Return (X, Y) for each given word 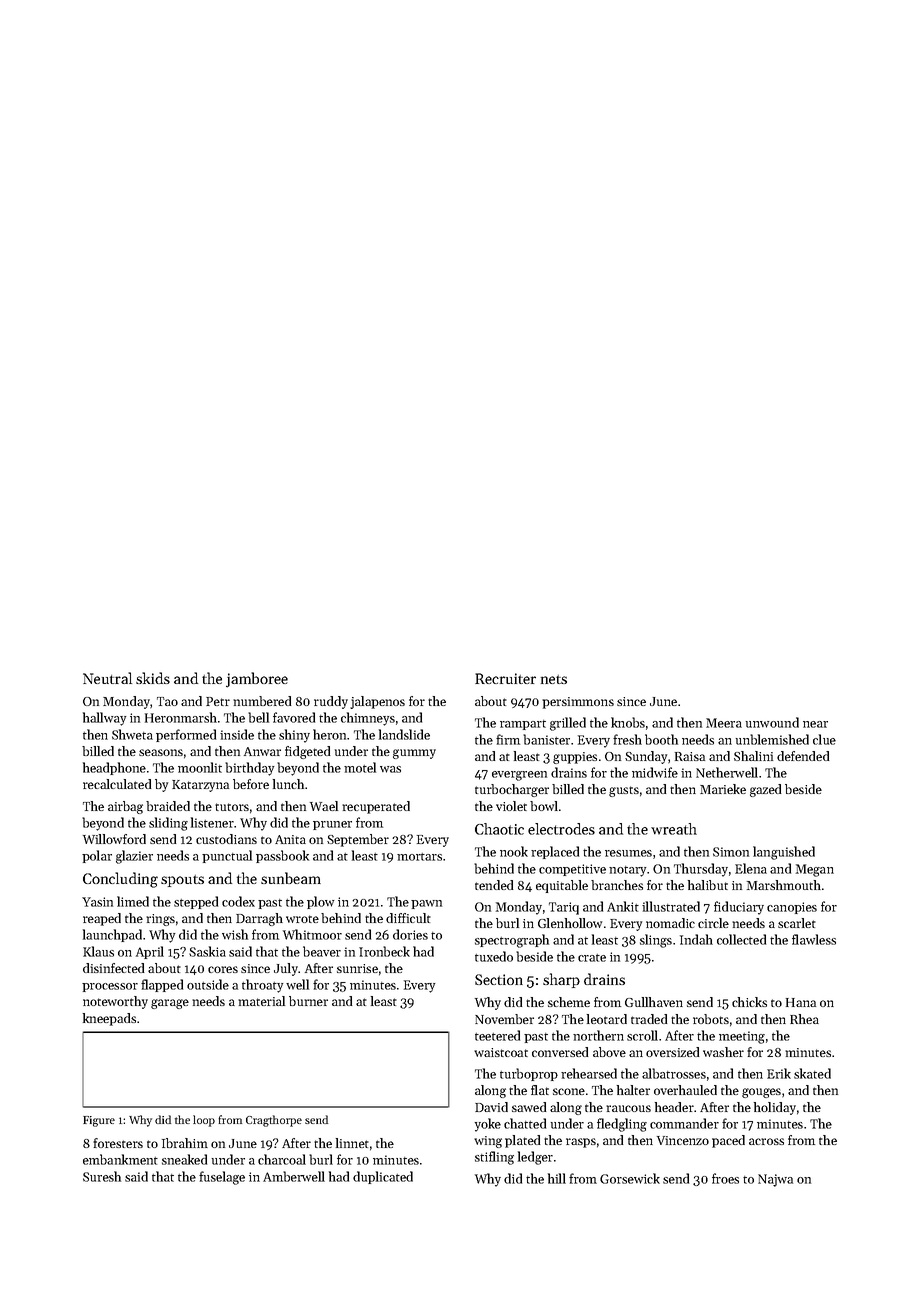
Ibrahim (185, 1143)
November (504, 1019)
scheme (569, 1002)
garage (170, 1004)
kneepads (109, 1019)
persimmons (578, 703)
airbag (125, 807)
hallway (104, 719)
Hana (801, 1002)
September (358, 840)
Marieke (723, 789)
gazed (765, 790)
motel (360, 767)
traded (649, 1019)
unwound (772, 722)
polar (97, 856)
